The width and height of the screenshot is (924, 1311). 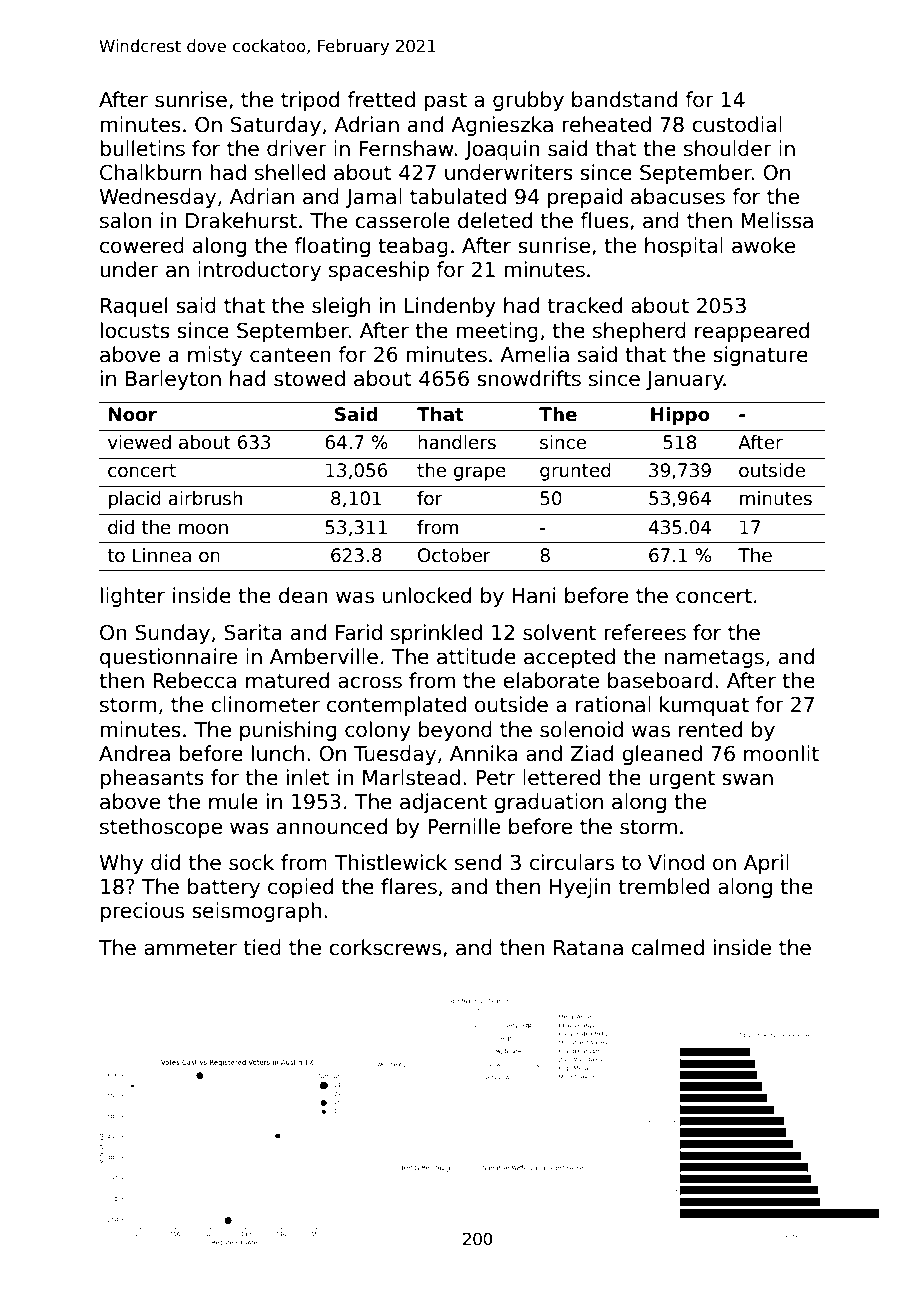 I want to click on handlers, so click(x=457, y=442).
